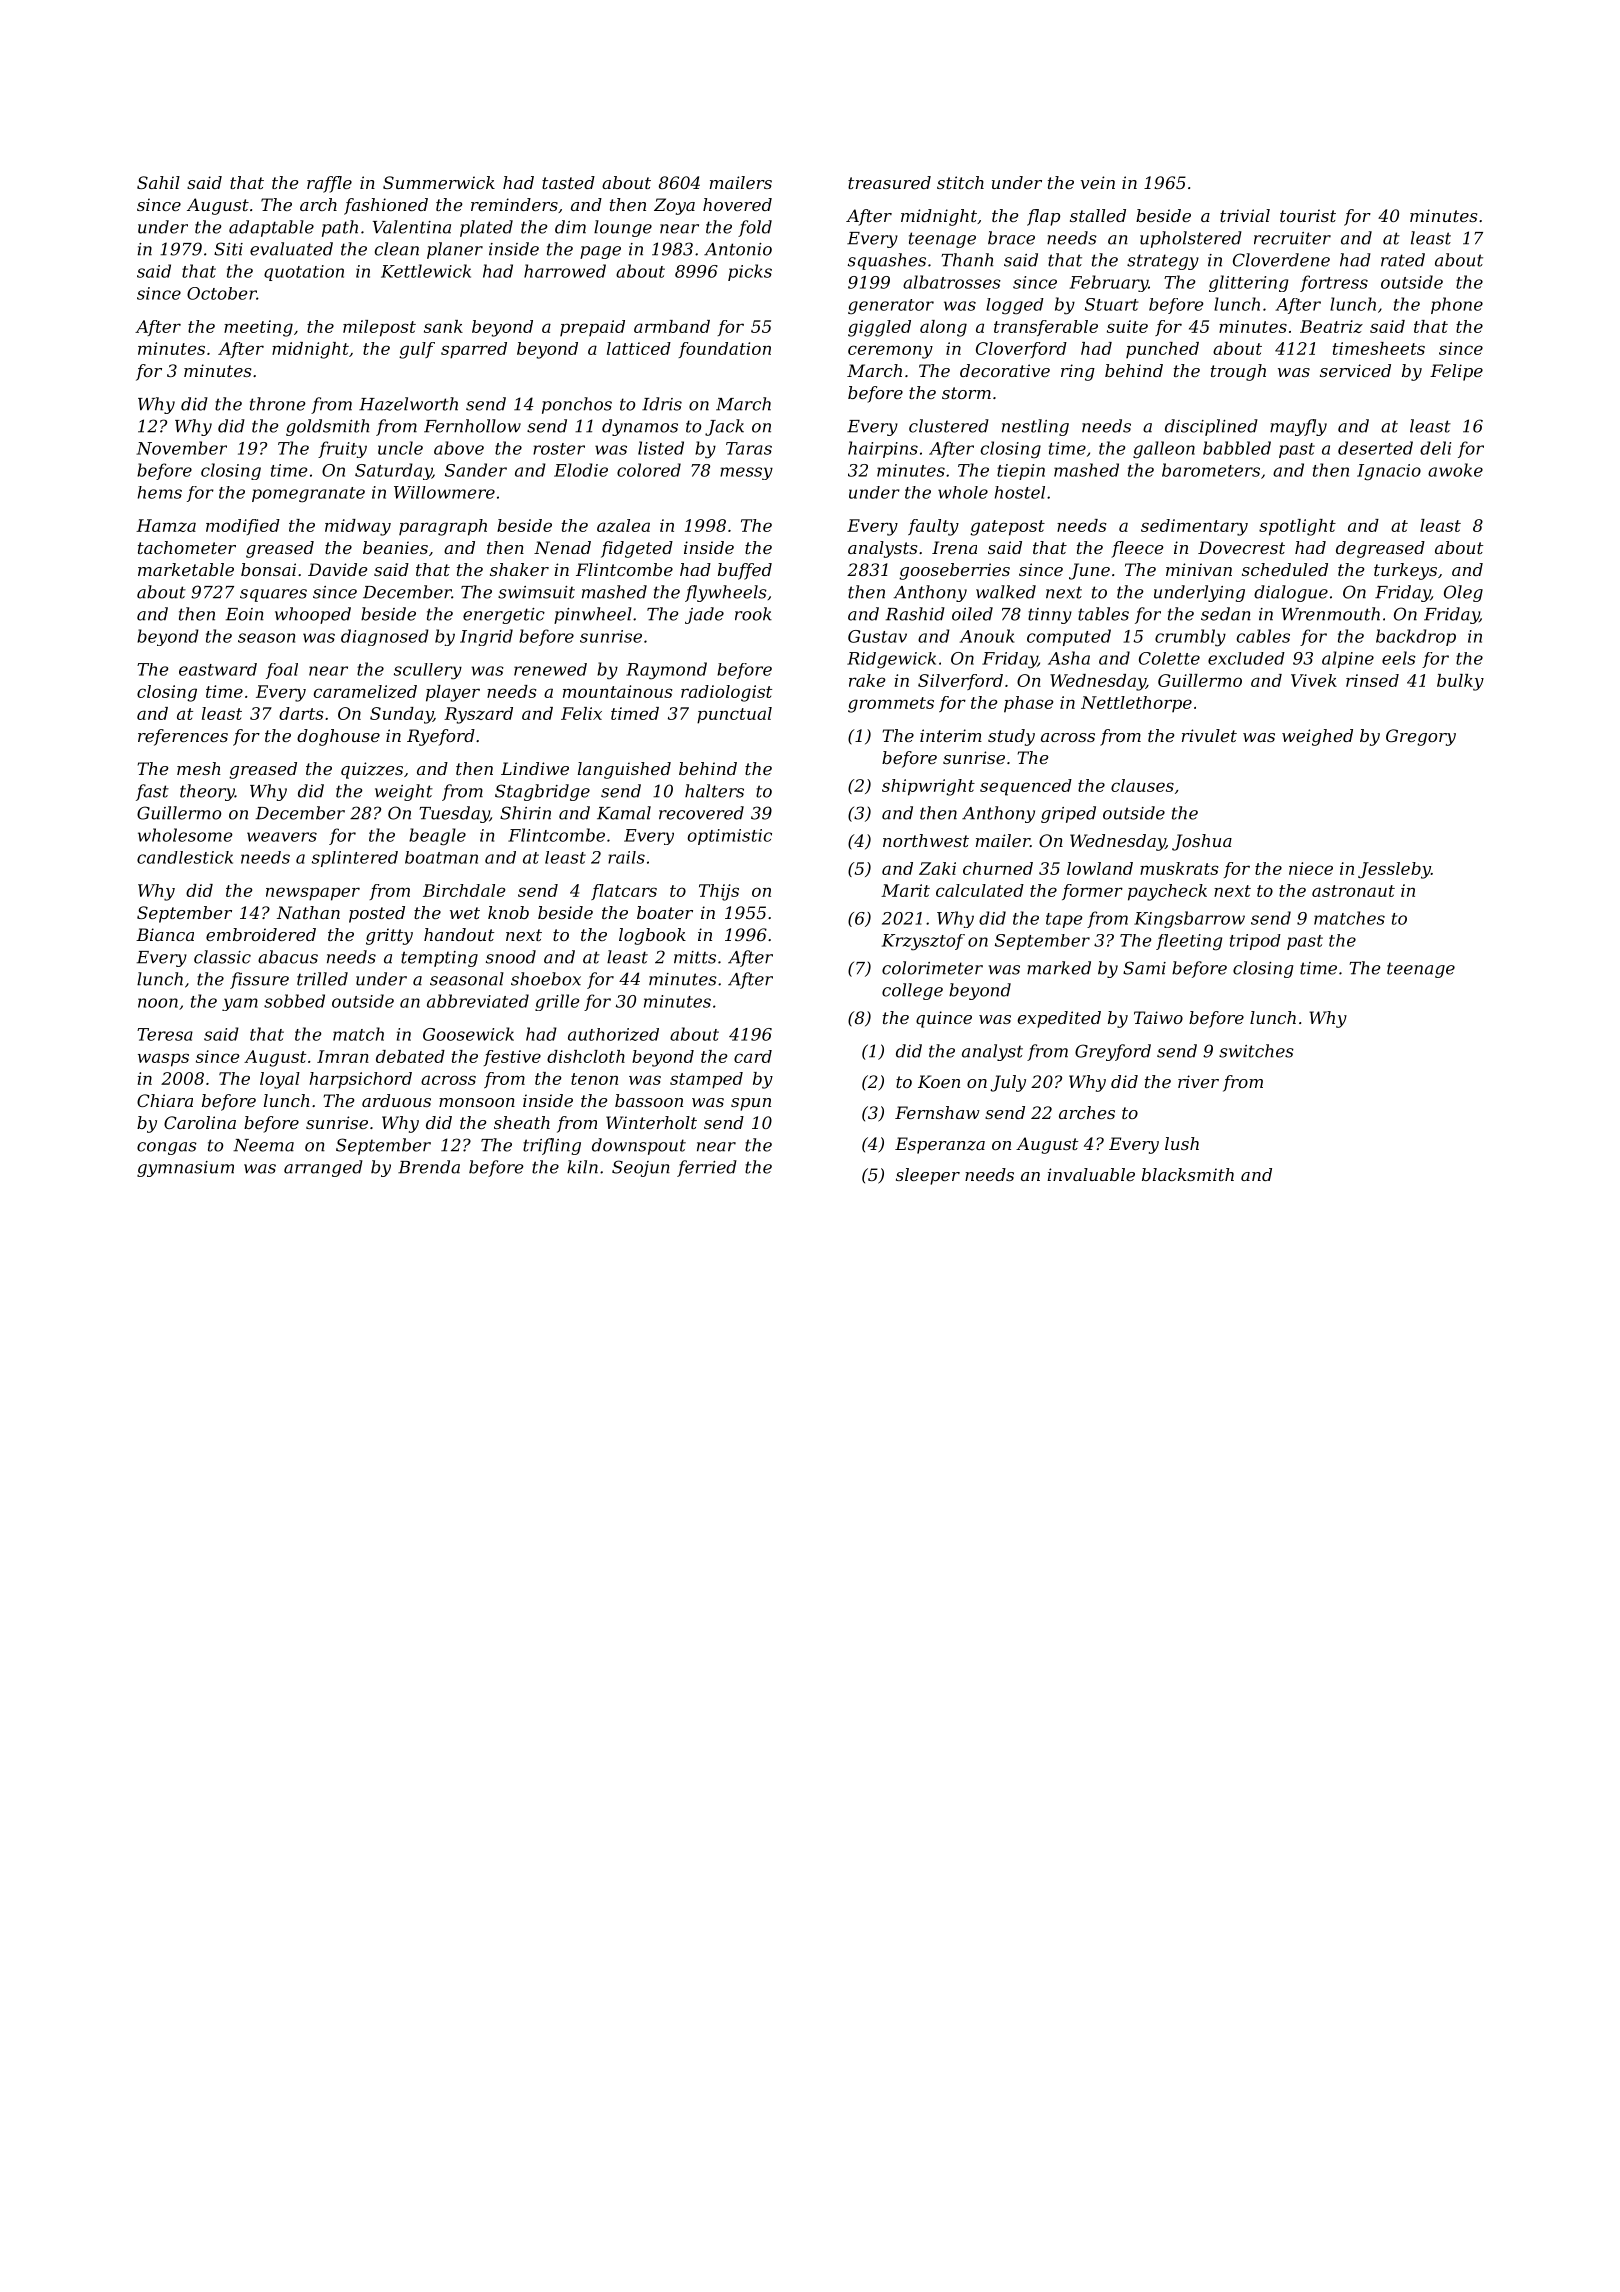  What do you see at coordinates (158, 182) in the image?
I see `Sahil` at bounding box center [158, 182].
